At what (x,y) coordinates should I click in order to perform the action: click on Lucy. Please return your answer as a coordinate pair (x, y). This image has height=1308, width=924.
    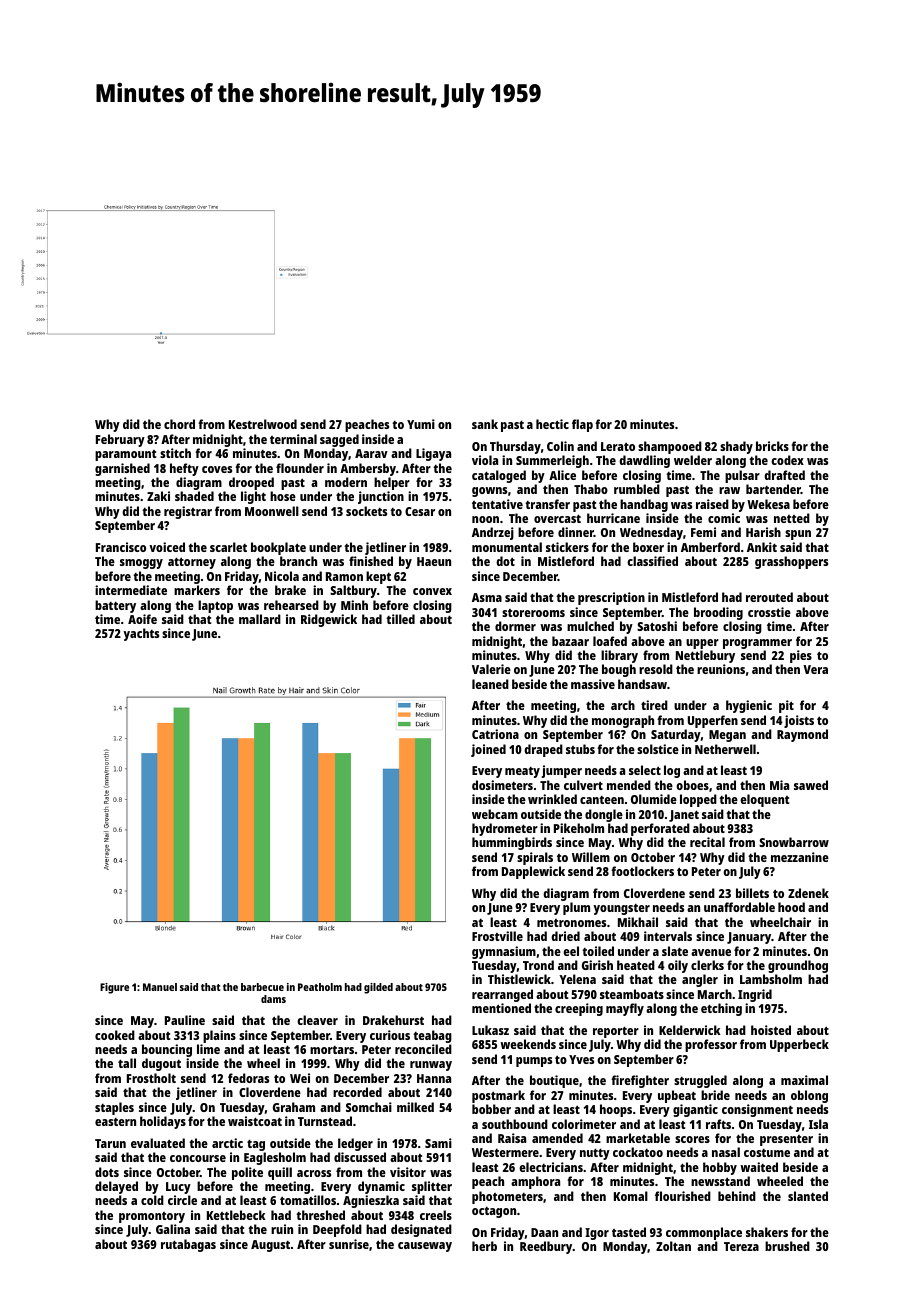
    Looking at the image, I should click on (178, 1188).
